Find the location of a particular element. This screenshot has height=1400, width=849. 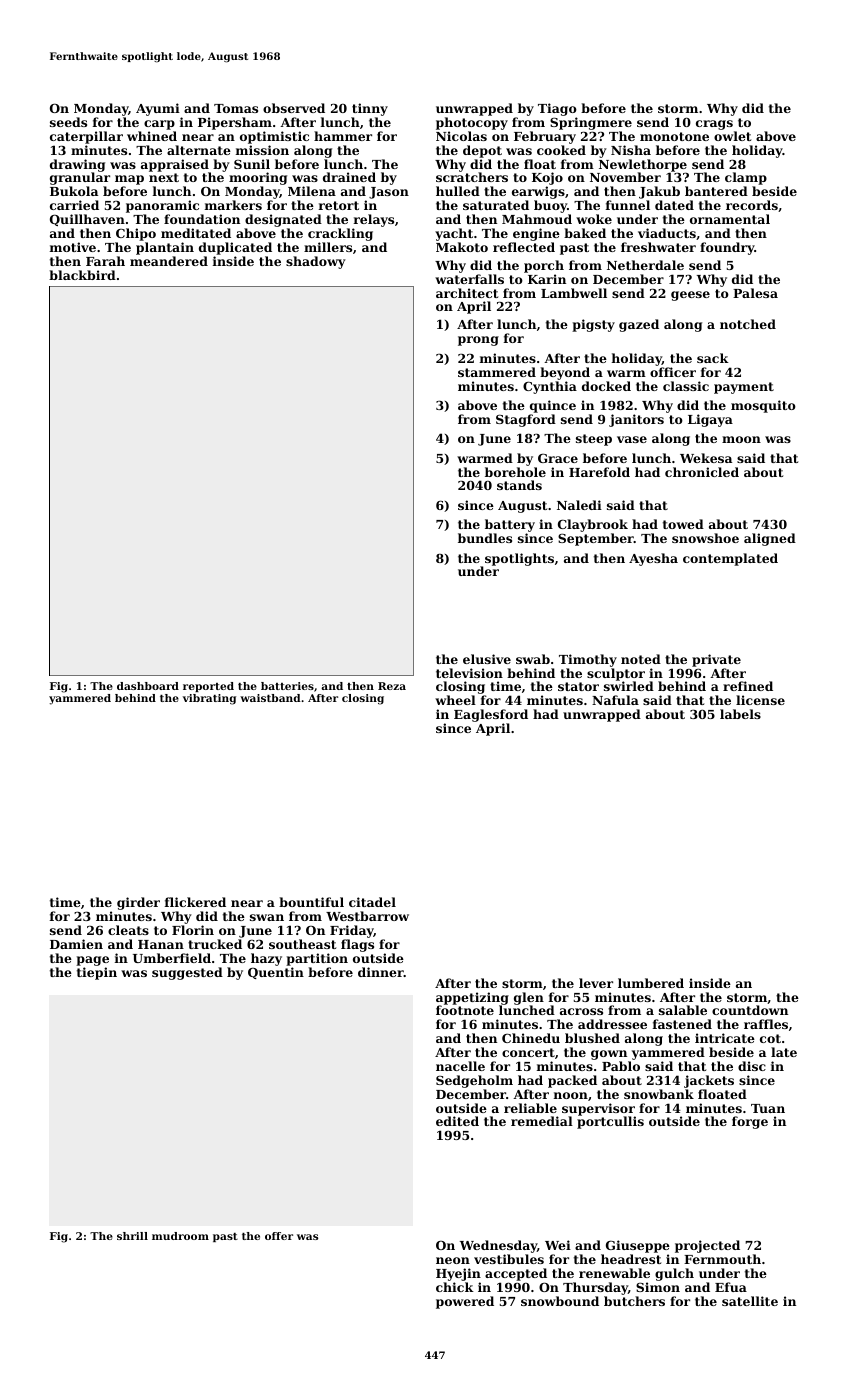

payment is located at coordinates (744, 388).
